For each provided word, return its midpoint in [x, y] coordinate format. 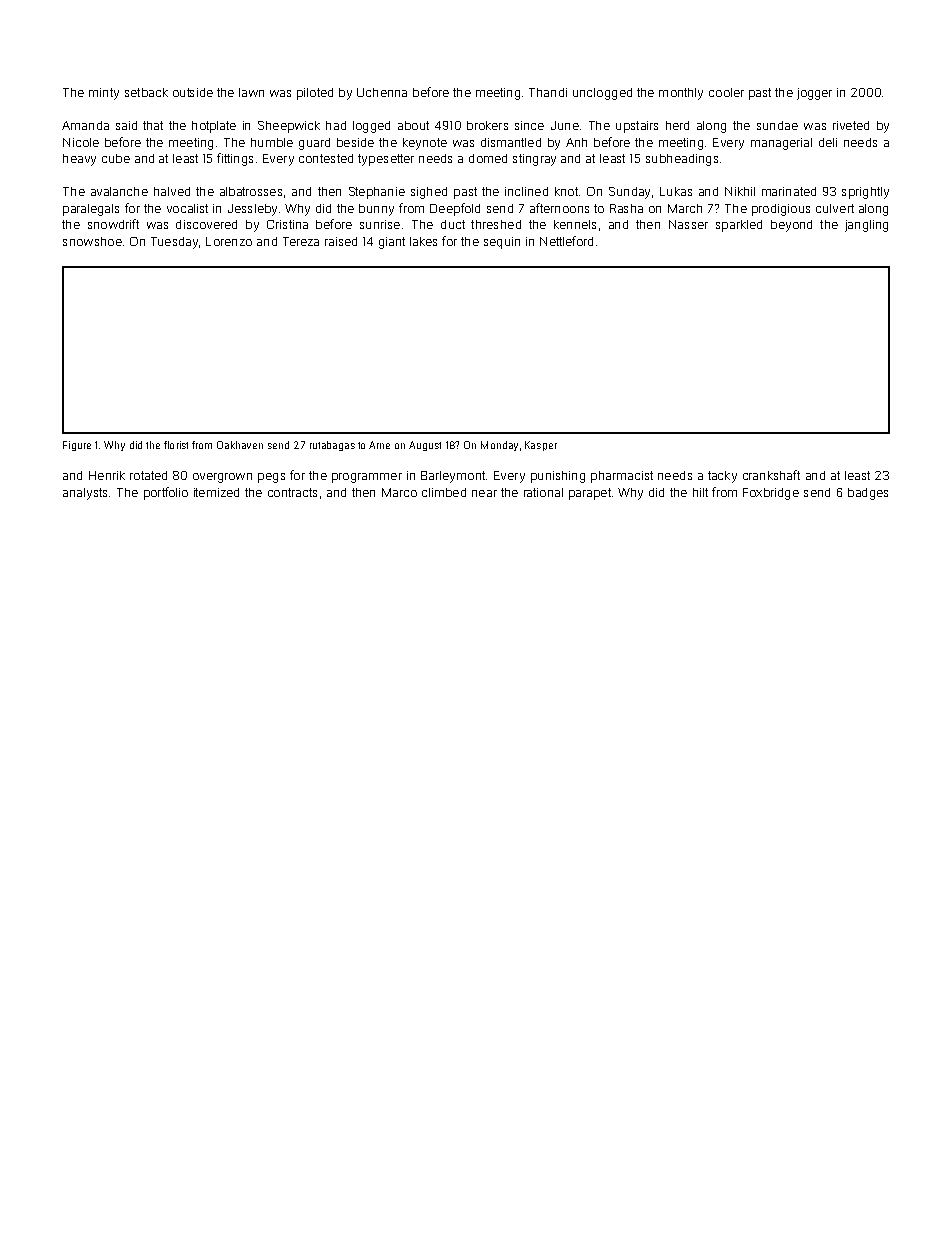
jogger [814, 94]
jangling [866, 226]
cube [116, 158]
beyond [791, 226]
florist [176, 445]
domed [488, 158]
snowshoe [92, 241]
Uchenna [382, 92]
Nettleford [566, 241]
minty [104, 94]
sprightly [865, 193]
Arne [379, 445]
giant [392, 243]
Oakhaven [240, 445]
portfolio [166, 493]
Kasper [541, 446]
